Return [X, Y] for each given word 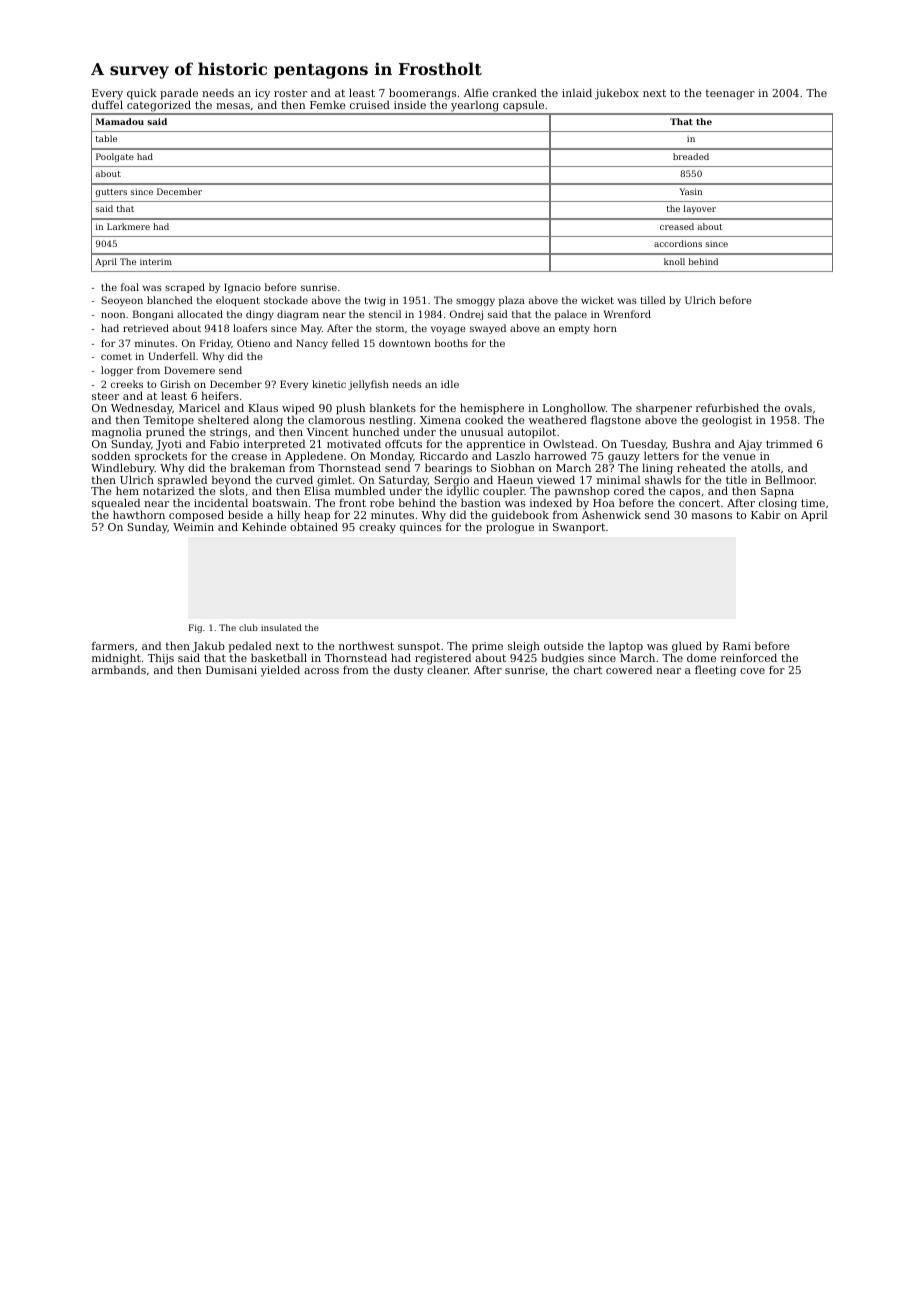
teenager [730, 95]
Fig [195, 628]
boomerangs [422, 94]
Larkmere [128, 226]
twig [375, 301]
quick [142, 94]
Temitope [168, 421]
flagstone [616, 421]
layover [700, 209]
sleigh [524, 647]
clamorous [336, 419]
